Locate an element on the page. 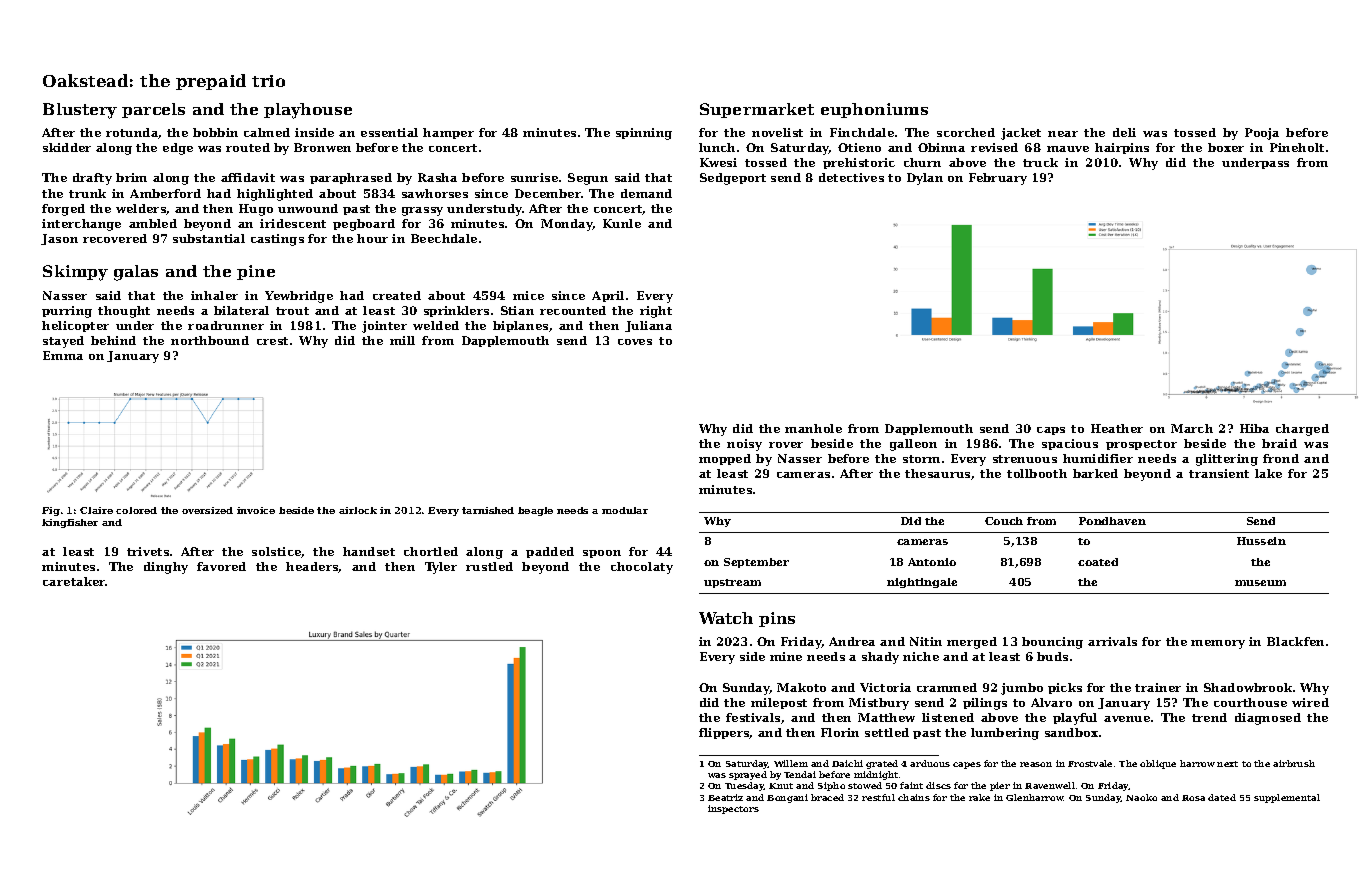  boxer is located at coordinates (1226, 147).
